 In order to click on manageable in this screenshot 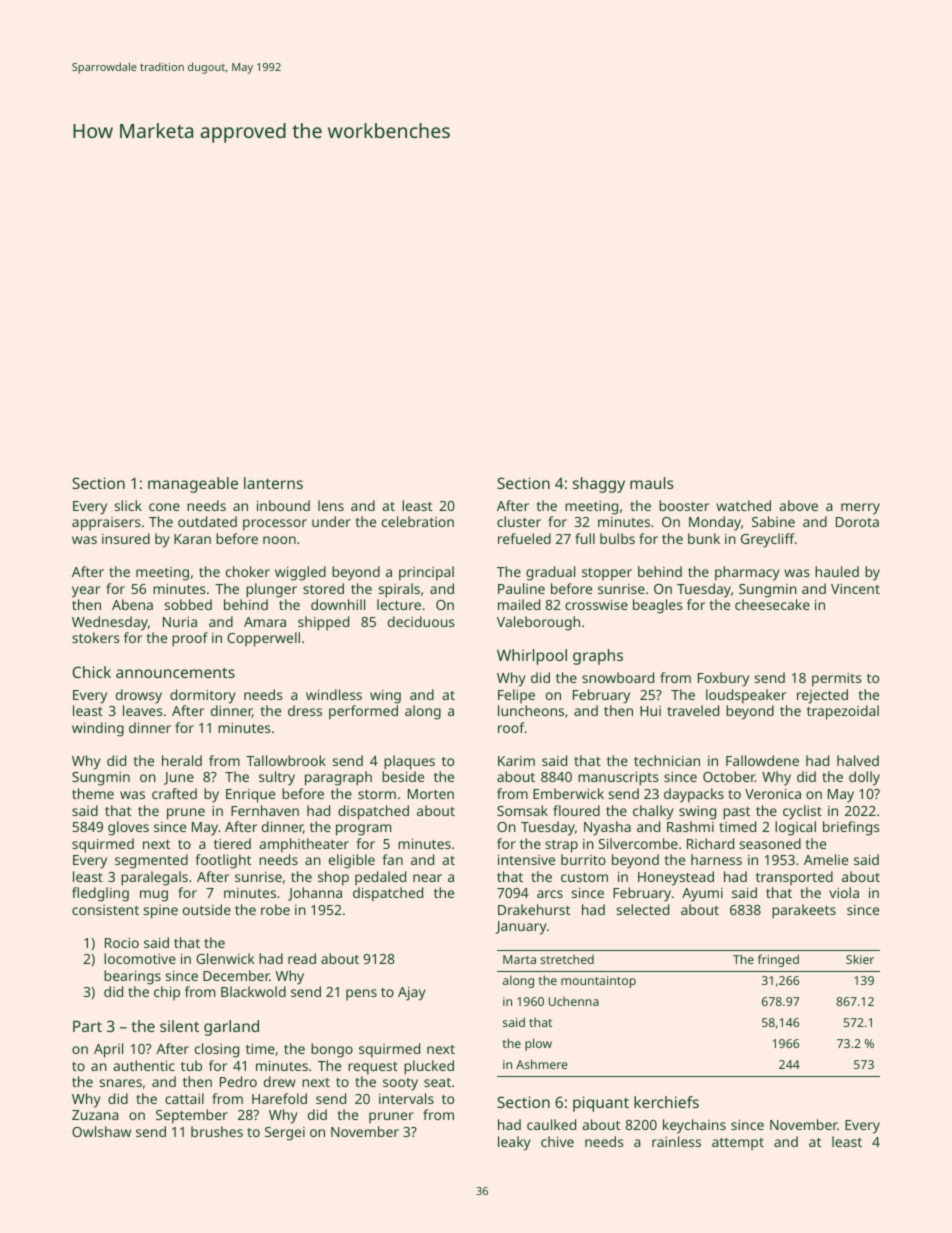, I will do `click(193, 485)`.
